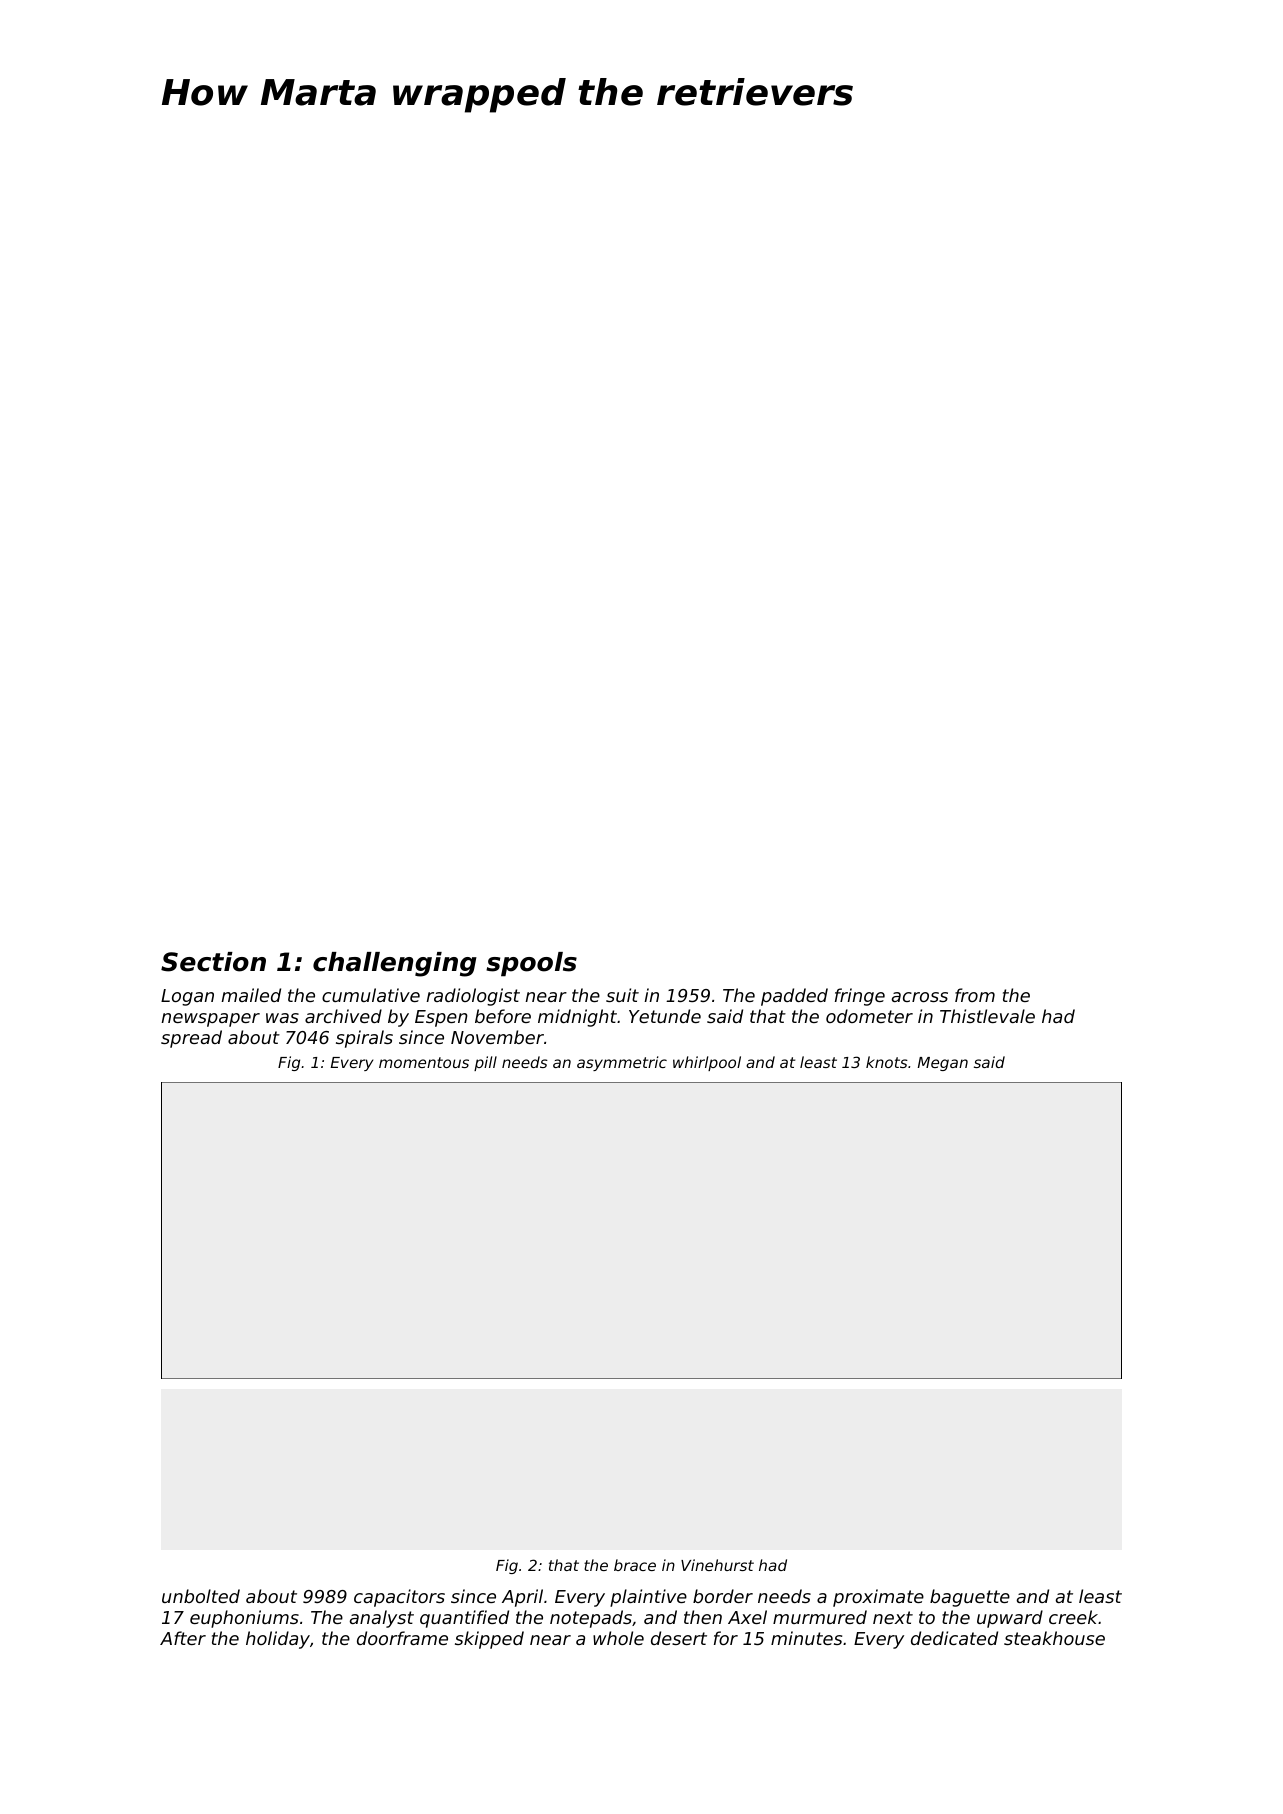 Image resolution: width=1283 pixels, height=1814 pixels. I want to click on baguette, so click(970, 1598).
